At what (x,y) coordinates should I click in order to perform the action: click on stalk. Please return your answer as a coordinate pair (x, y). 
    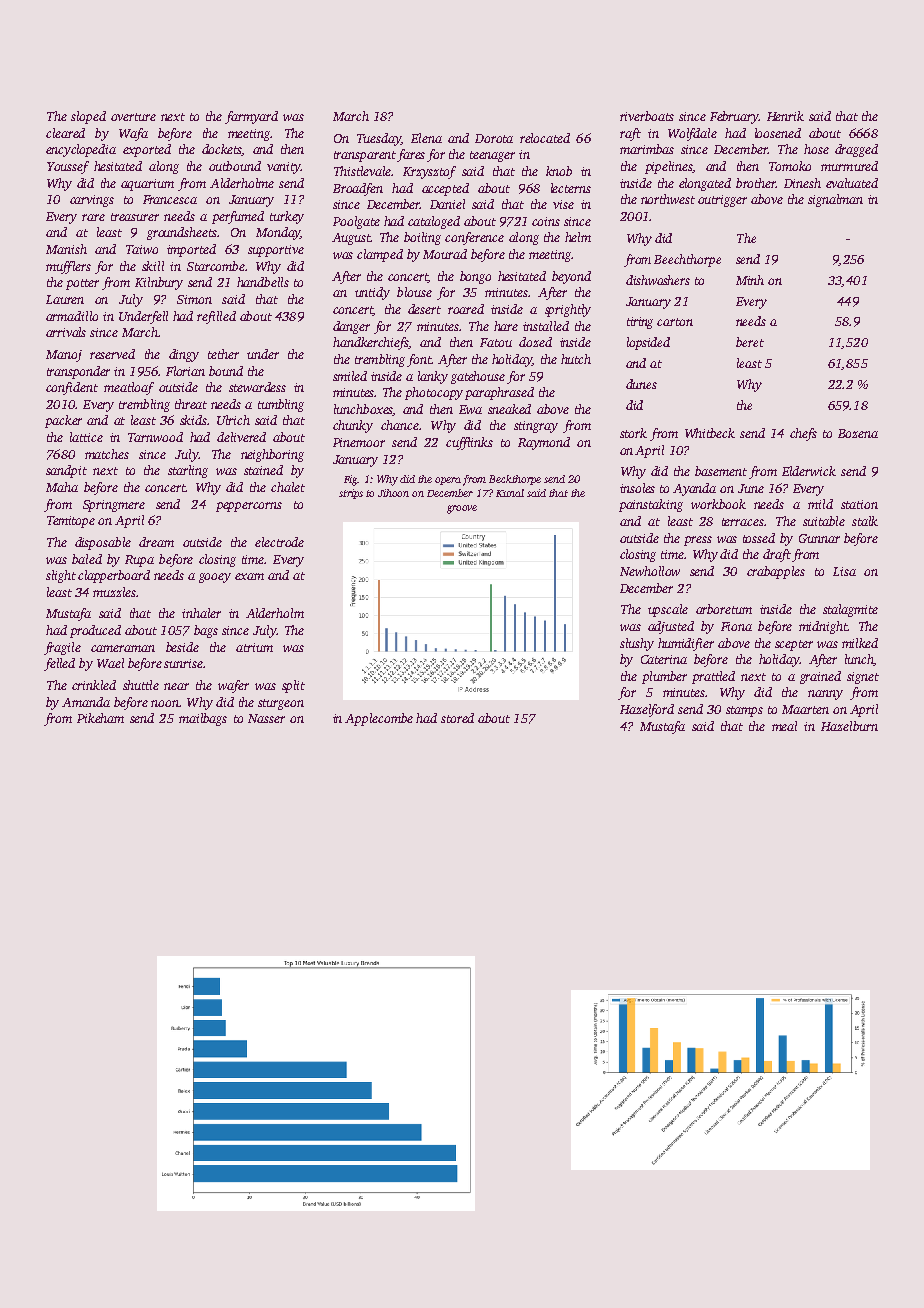
    Looking at the image, I should click on (865, 521).
